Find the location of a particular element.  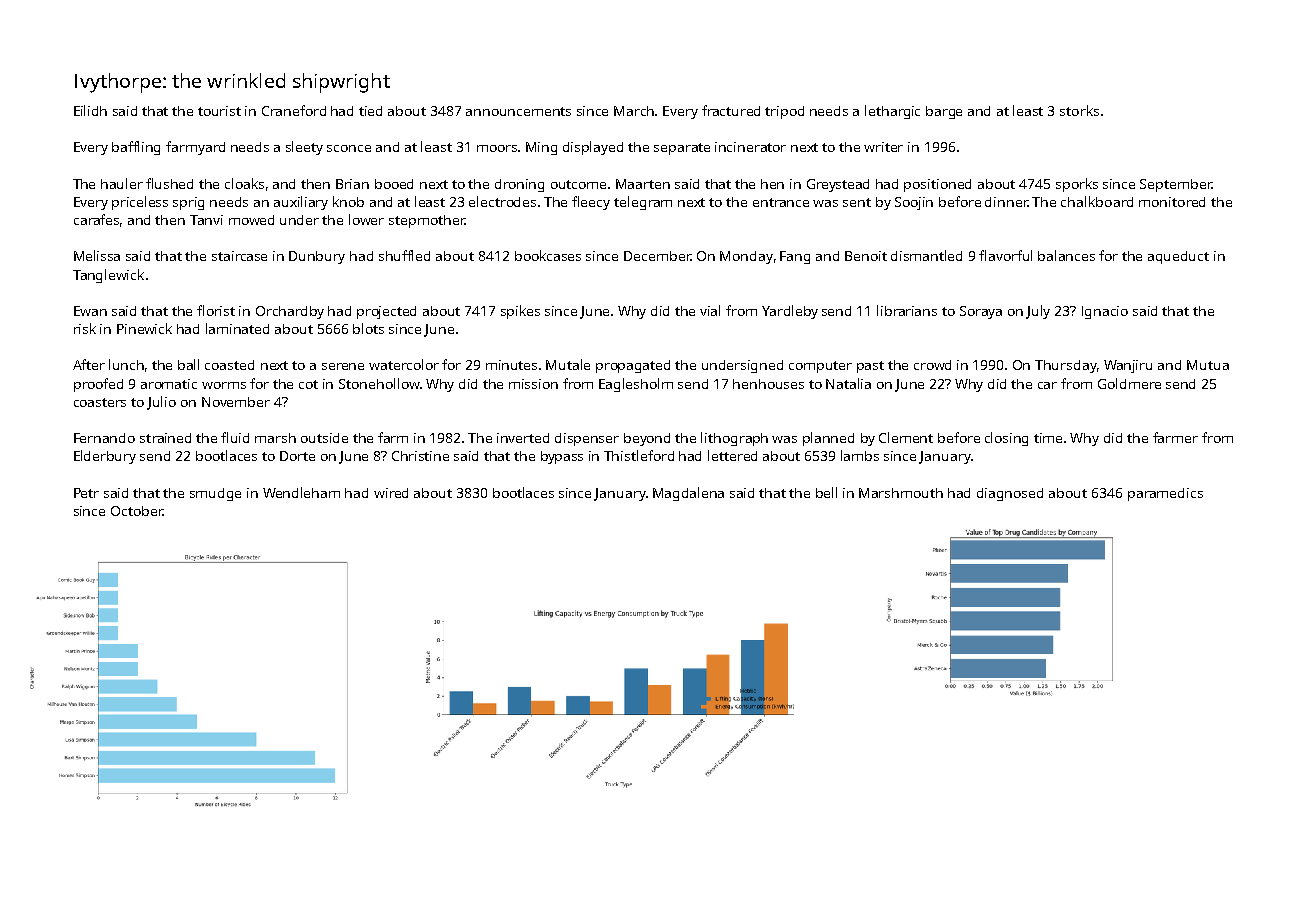

Mutua is located at coordinates (1208, 365).
